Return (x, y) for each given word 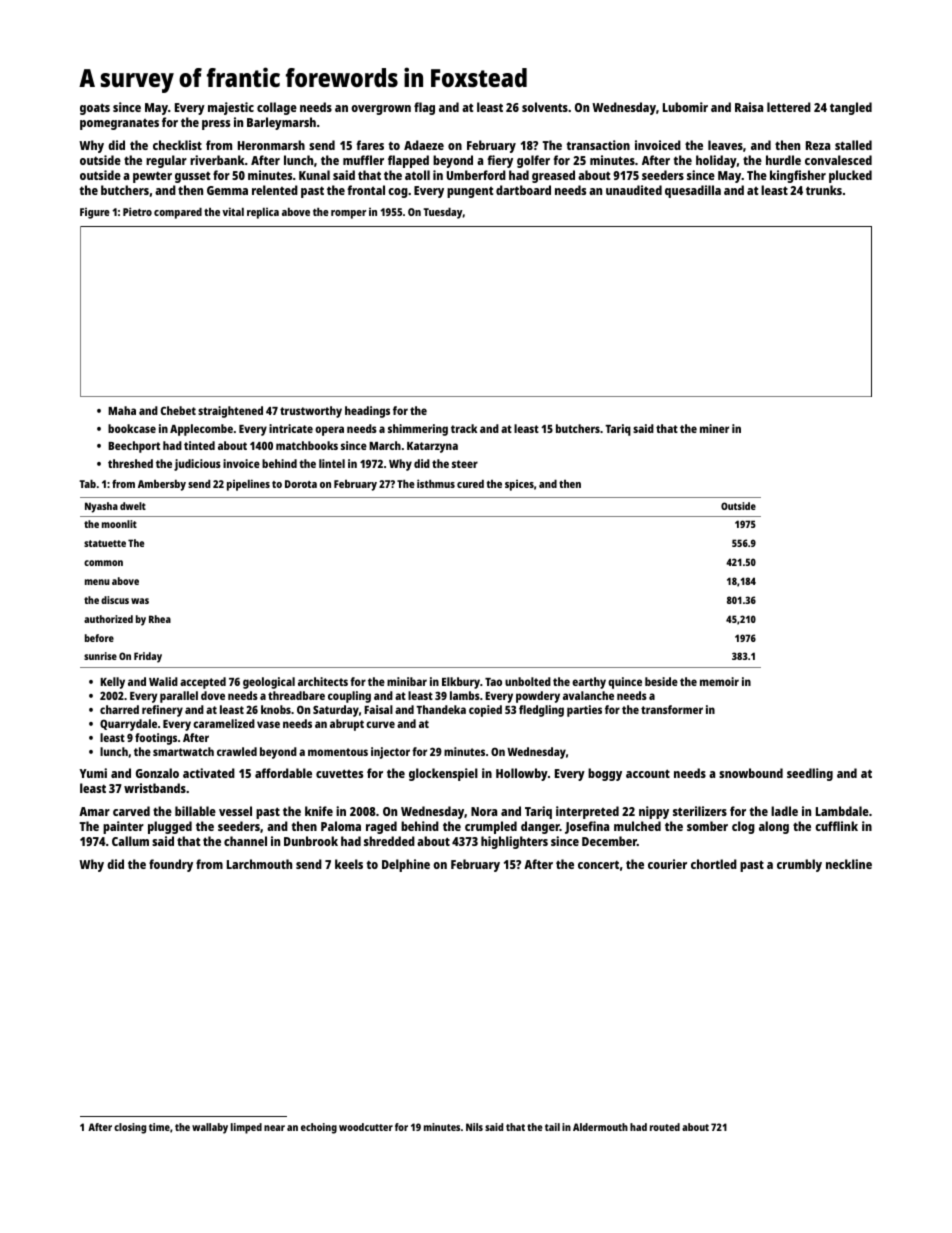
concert (598, 864)
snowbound (751, 773)
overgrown (381, 110)
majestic (231, 108)
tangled (851, 108)
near (274, 1128)
